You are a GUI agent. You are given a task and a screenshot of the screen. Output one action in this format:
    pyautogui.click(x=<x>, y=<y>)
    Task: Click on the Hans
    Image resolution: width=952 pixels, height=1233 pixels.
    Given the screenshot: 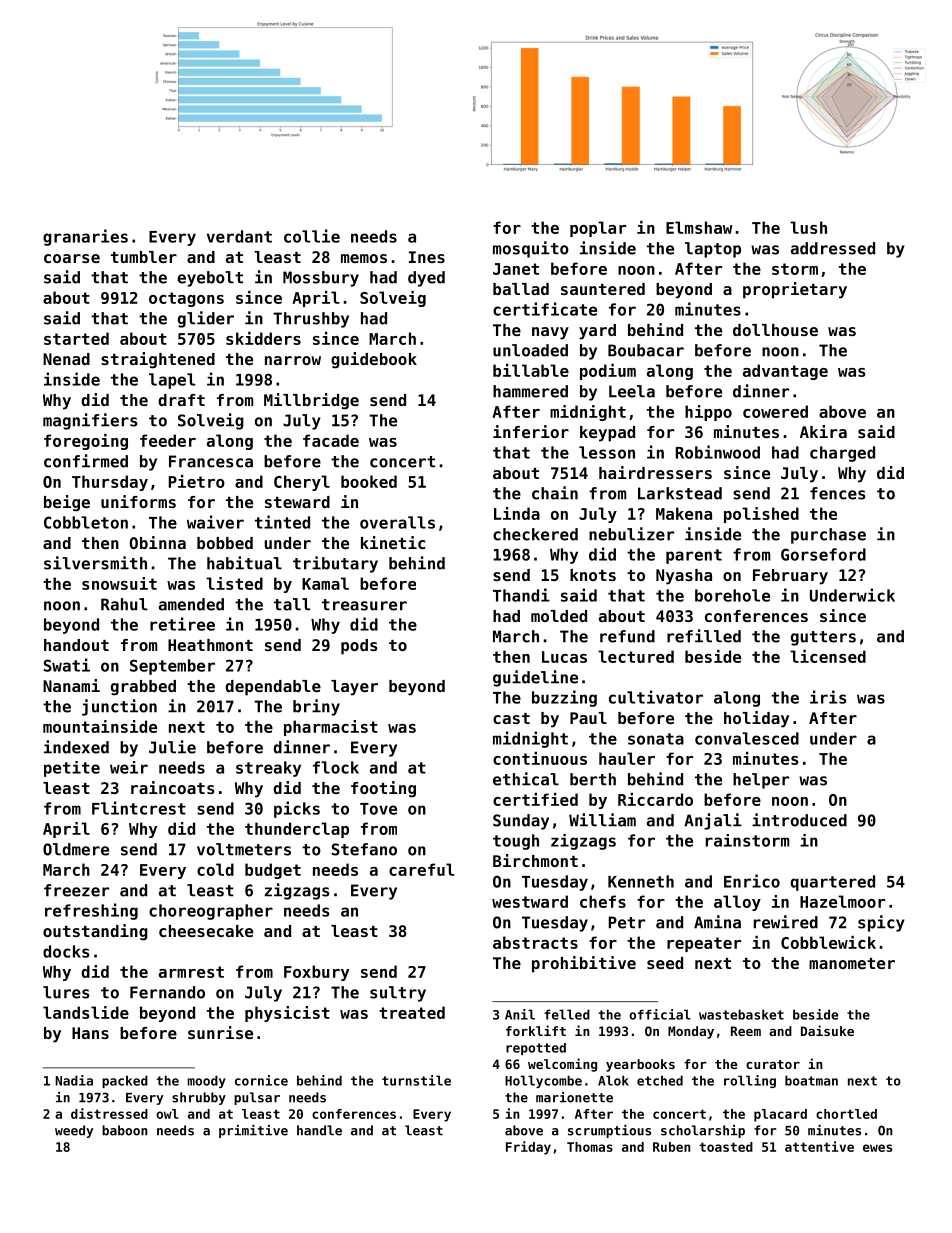 What is the action you would take?
    pyautogui.click(x=90, y=1033)
